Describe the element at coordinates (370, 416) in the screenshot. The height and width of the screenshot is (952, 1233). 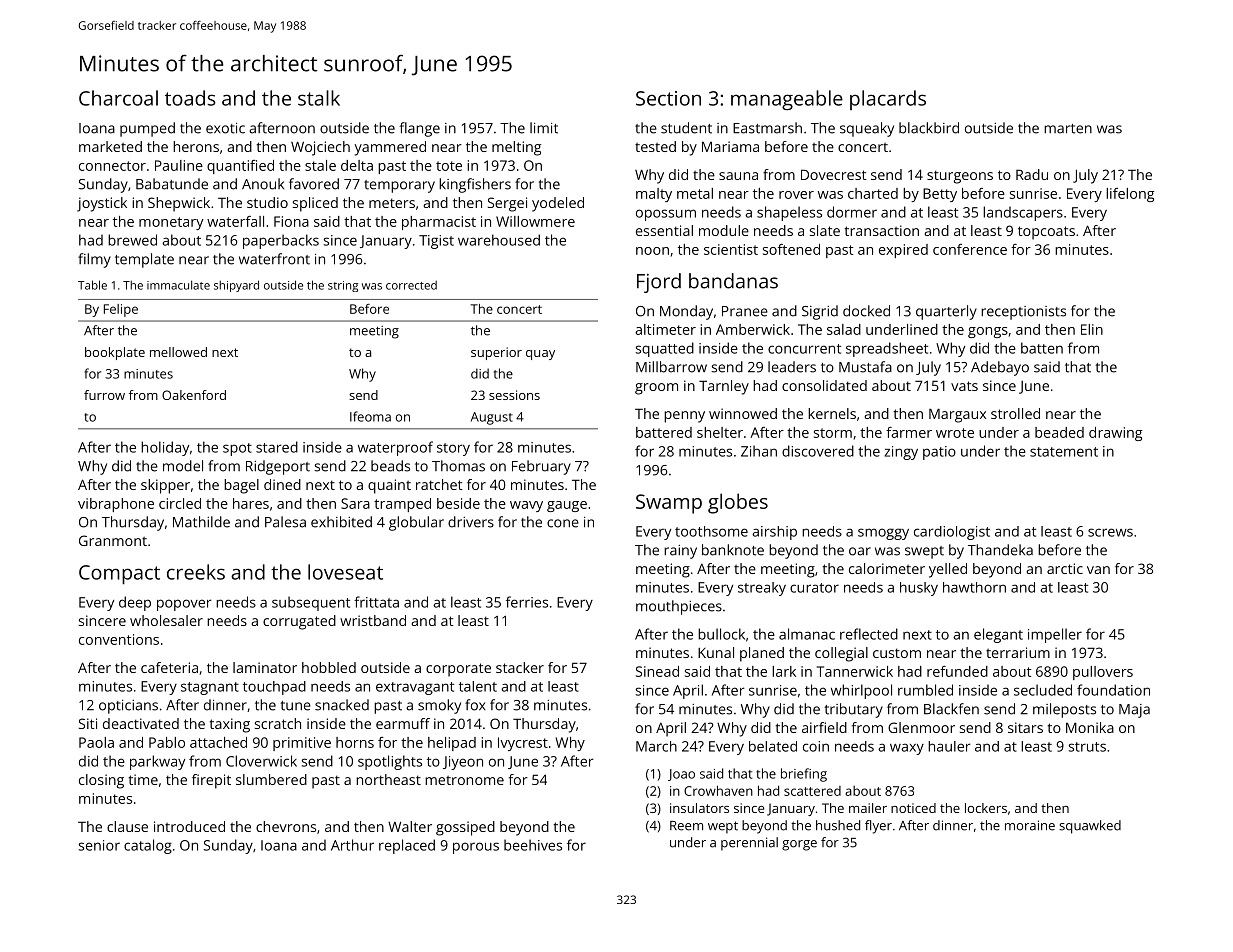
I see `Ifeoma` at that location.
